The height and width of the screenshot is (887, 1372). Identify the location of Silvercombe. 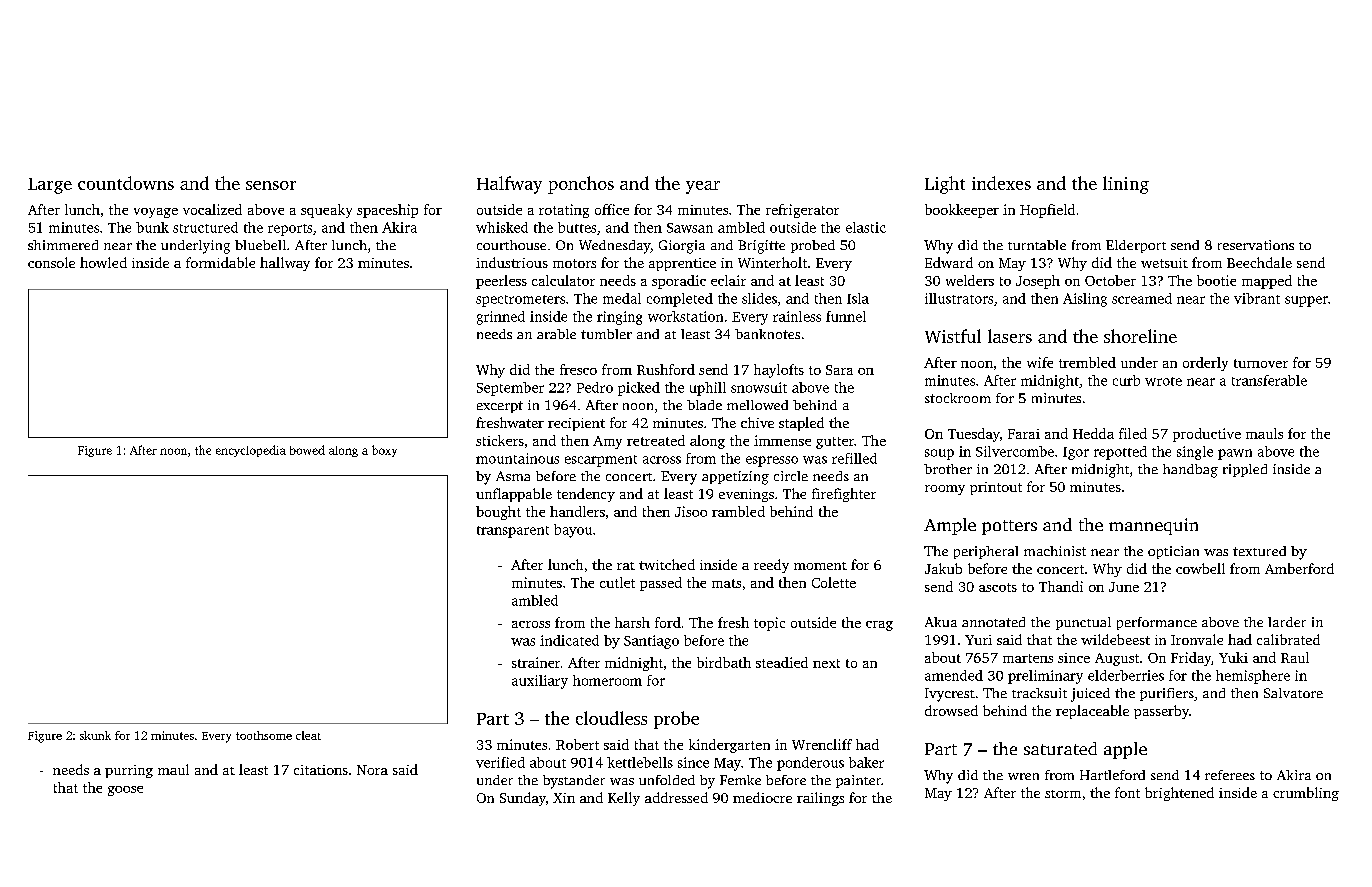
(1015, 451).
